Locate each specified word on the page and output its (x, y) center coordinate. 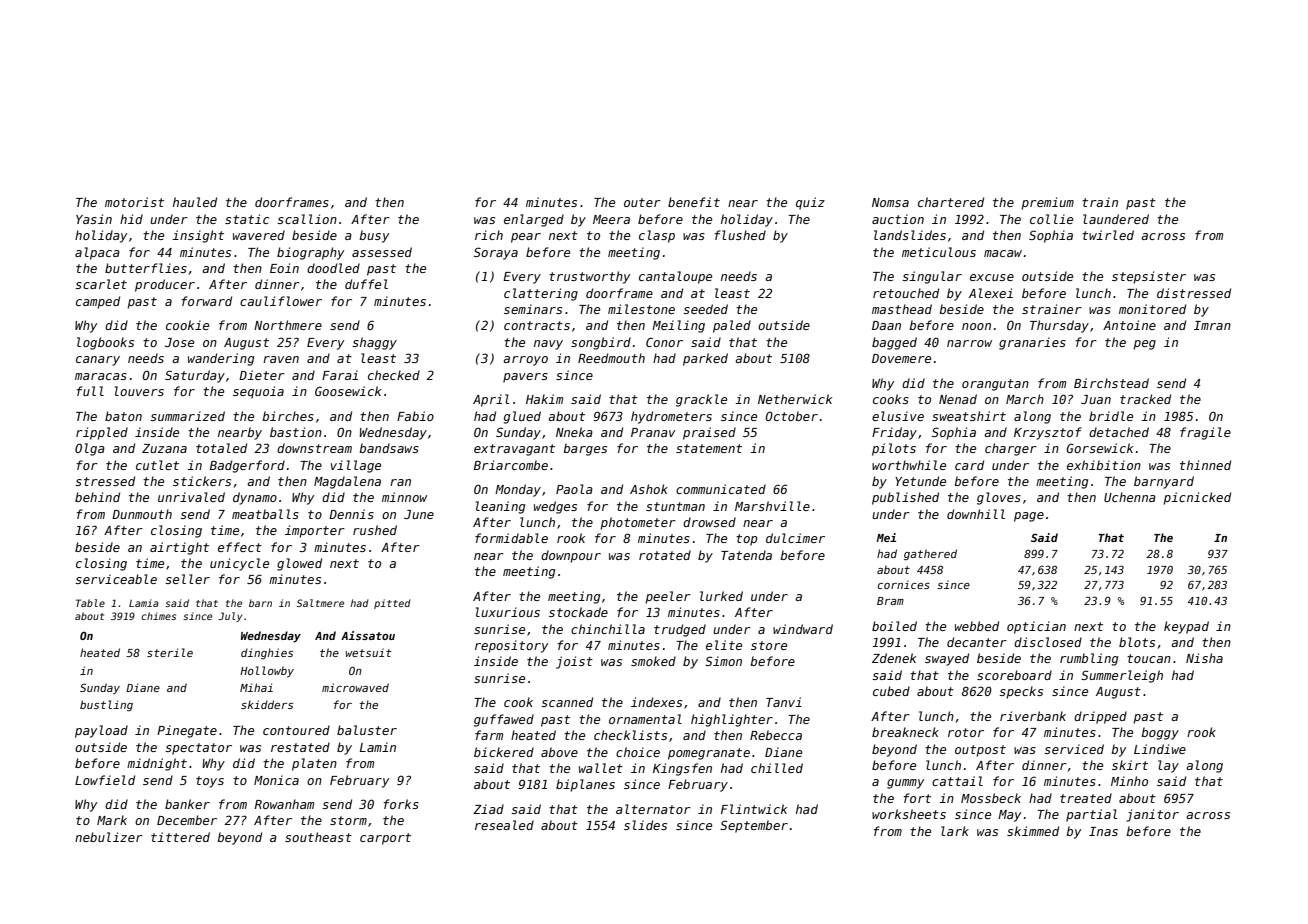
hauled (195, 202)
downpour (571, 556)
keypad (1186, 627)
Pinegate (187, 731)
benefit (694, 202)
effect (240, 547)
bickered (504, 752)
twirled (1108, 235)
